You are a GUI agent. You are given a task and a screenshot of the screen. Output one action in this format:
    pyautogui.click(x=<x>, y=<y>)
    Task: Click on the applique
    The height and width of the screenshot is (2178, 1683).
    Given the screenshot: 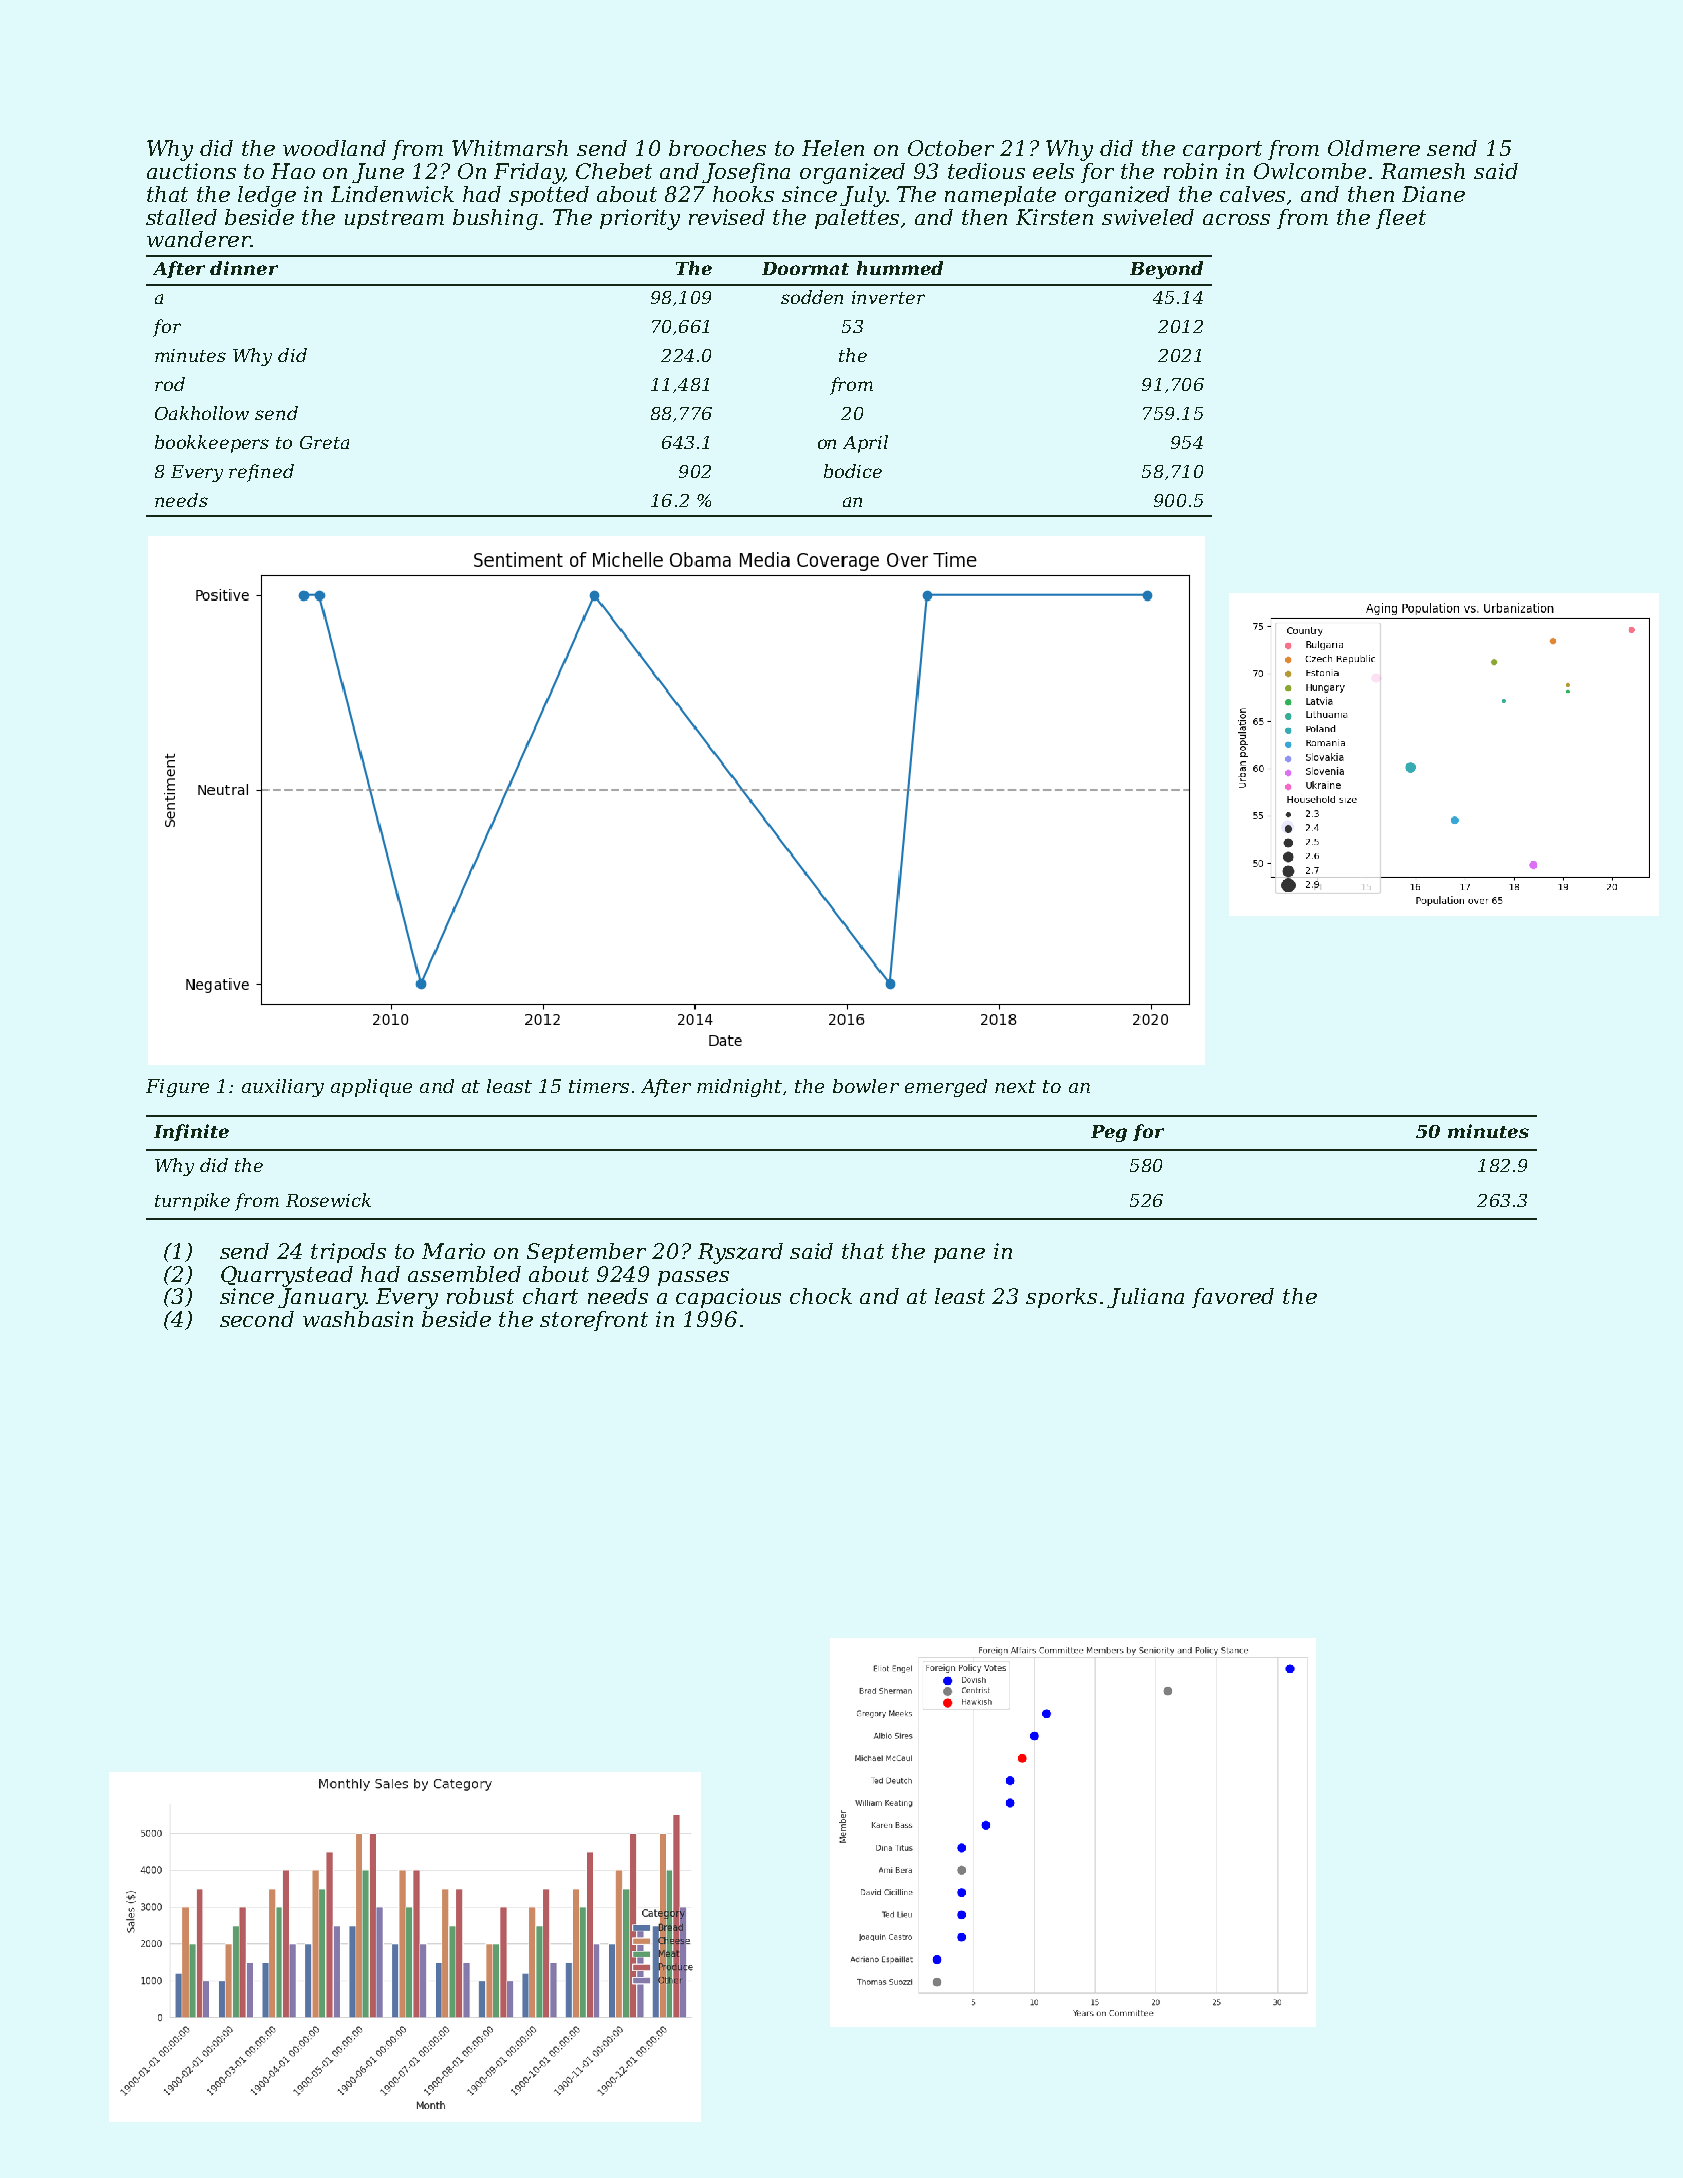 What is the action you would take?
    pyautogui.click(x=371, y=1088)
